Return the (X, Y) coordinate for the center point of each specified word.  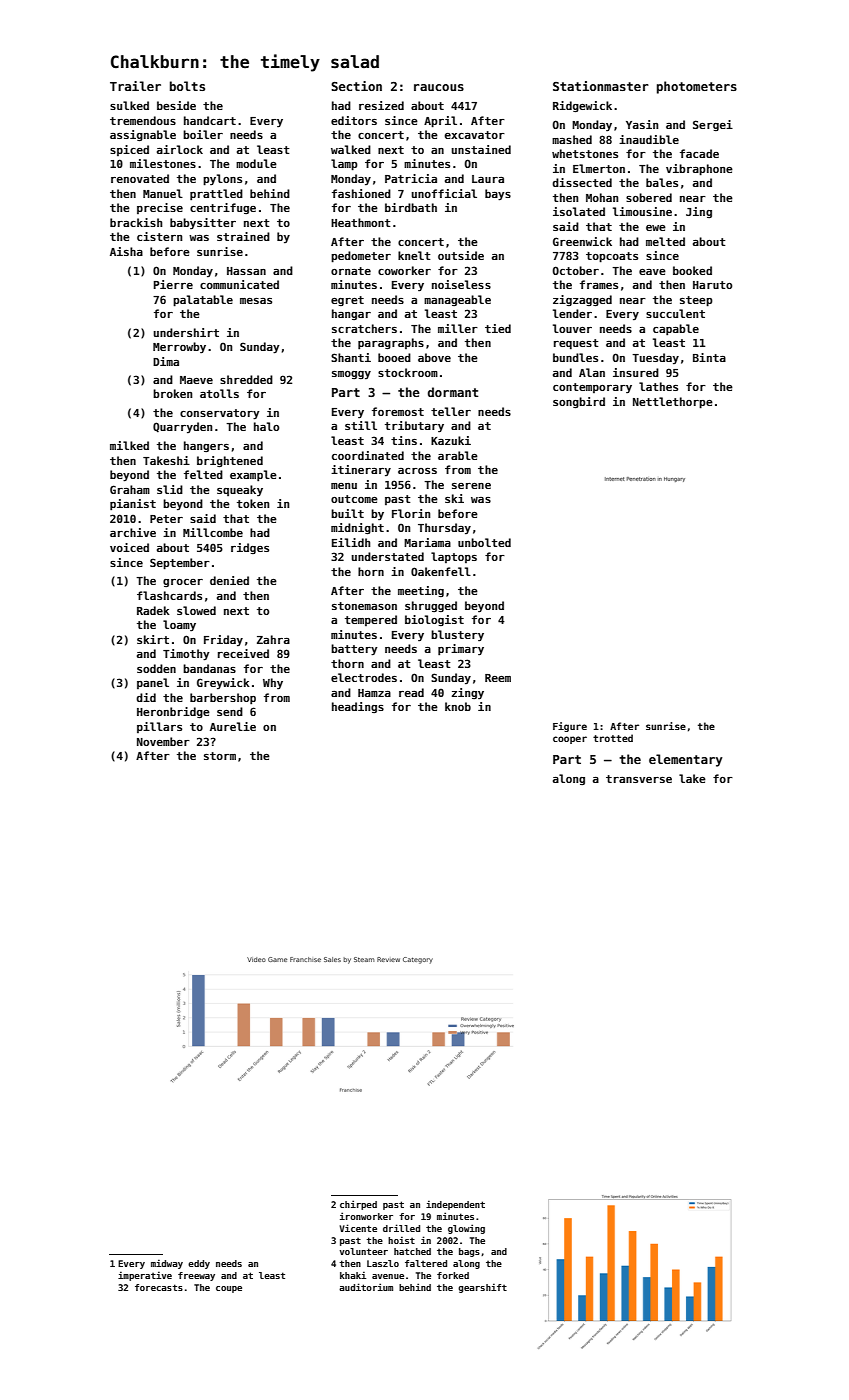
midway (167, 1264)
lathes (658, 386)
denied (229, 580)
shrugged (431, 606)
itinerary (361, 470)
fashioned (361, 193)
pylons (222, 180)
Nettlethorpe (673, 403)
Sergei (713, 125)
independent (455, 1205)
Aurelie (233, 726)
